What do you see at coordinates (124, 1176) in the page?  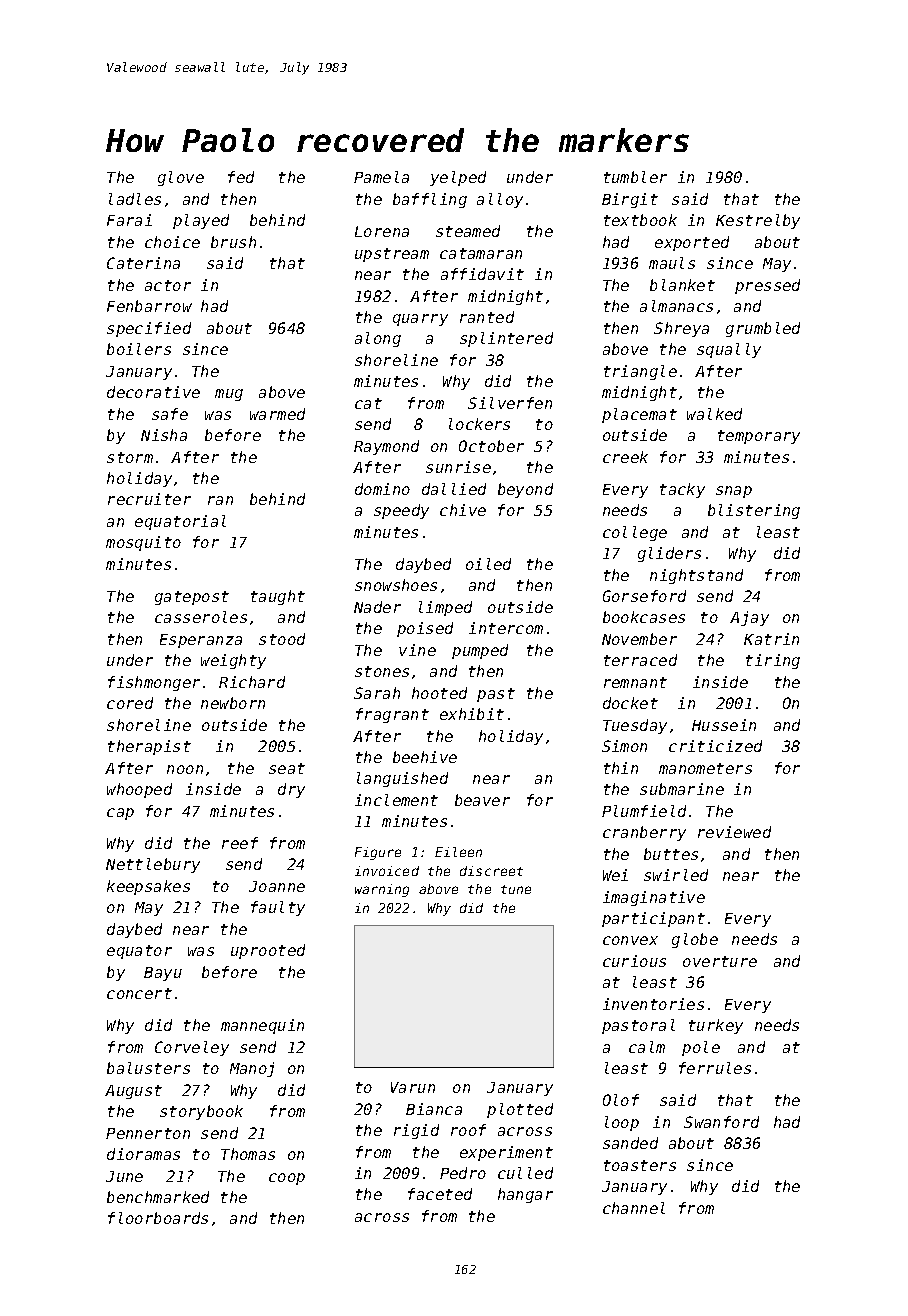 I see `June` at bounding box center [124, 1176].
